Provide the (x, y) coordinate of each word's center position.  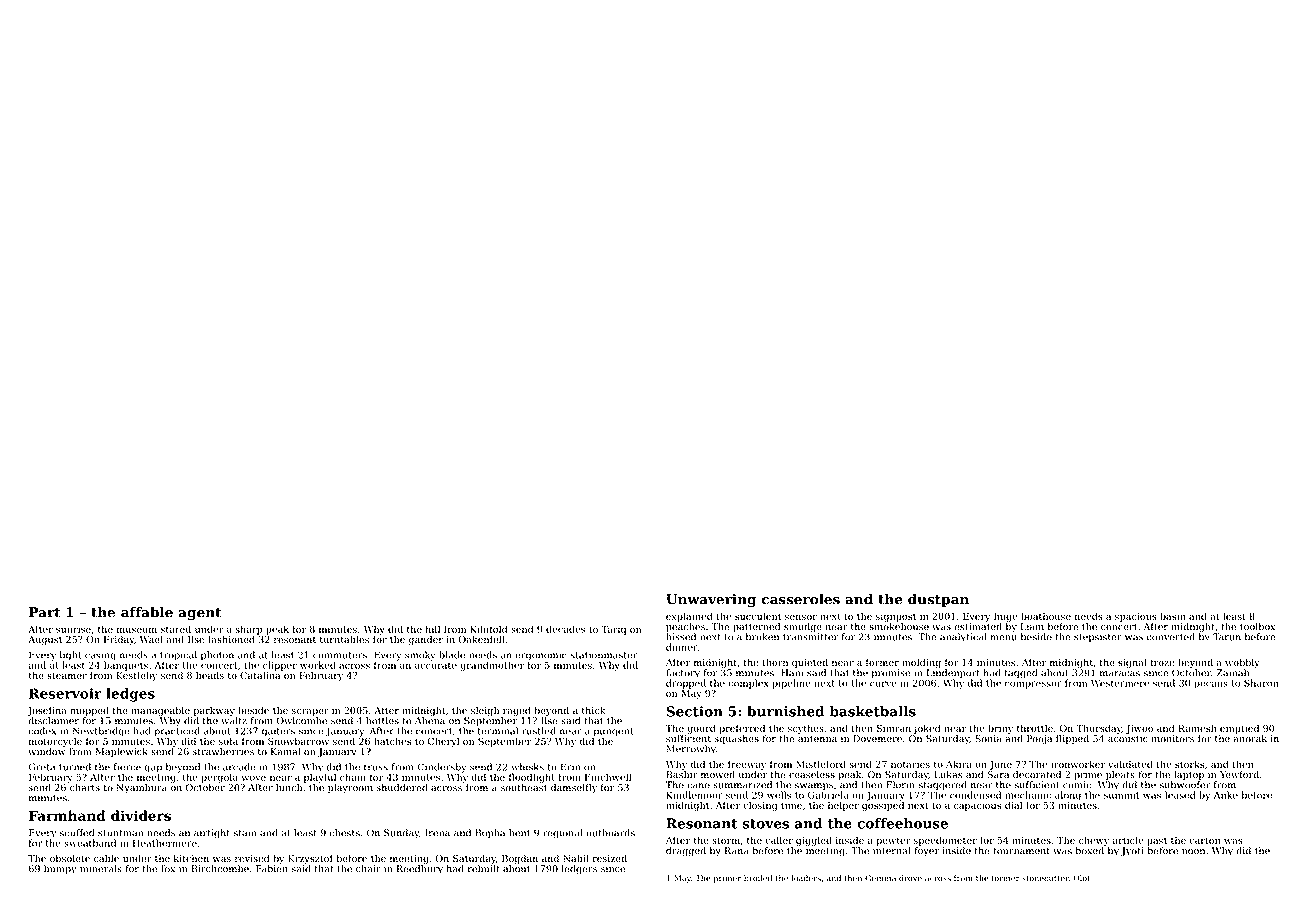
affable (147, 612)
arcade (239, 767)
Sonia (988, 739)
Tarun (1227, 637)
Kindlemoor (694, 795)
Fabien (272, 869)
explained (689, 617)
